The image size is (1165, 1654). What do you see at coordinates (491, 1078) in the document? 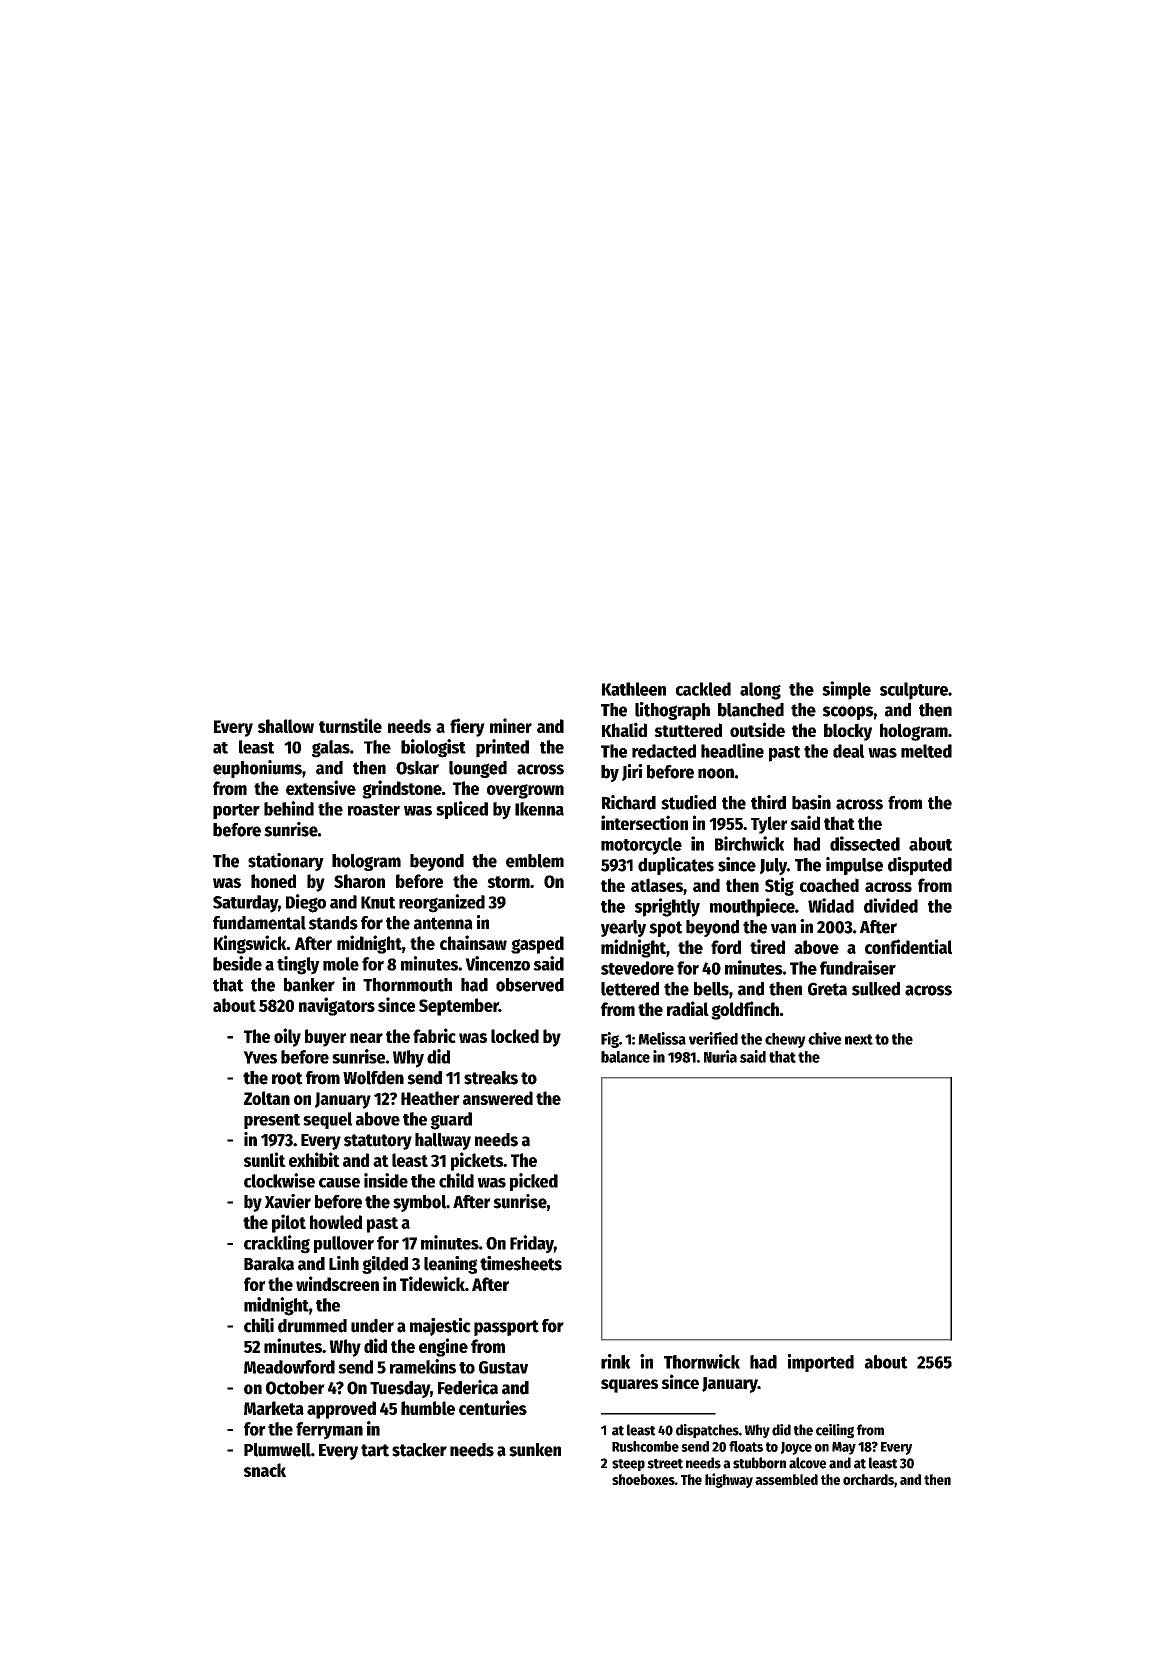
I see `streaks` at bounding box center [491, 1078].
